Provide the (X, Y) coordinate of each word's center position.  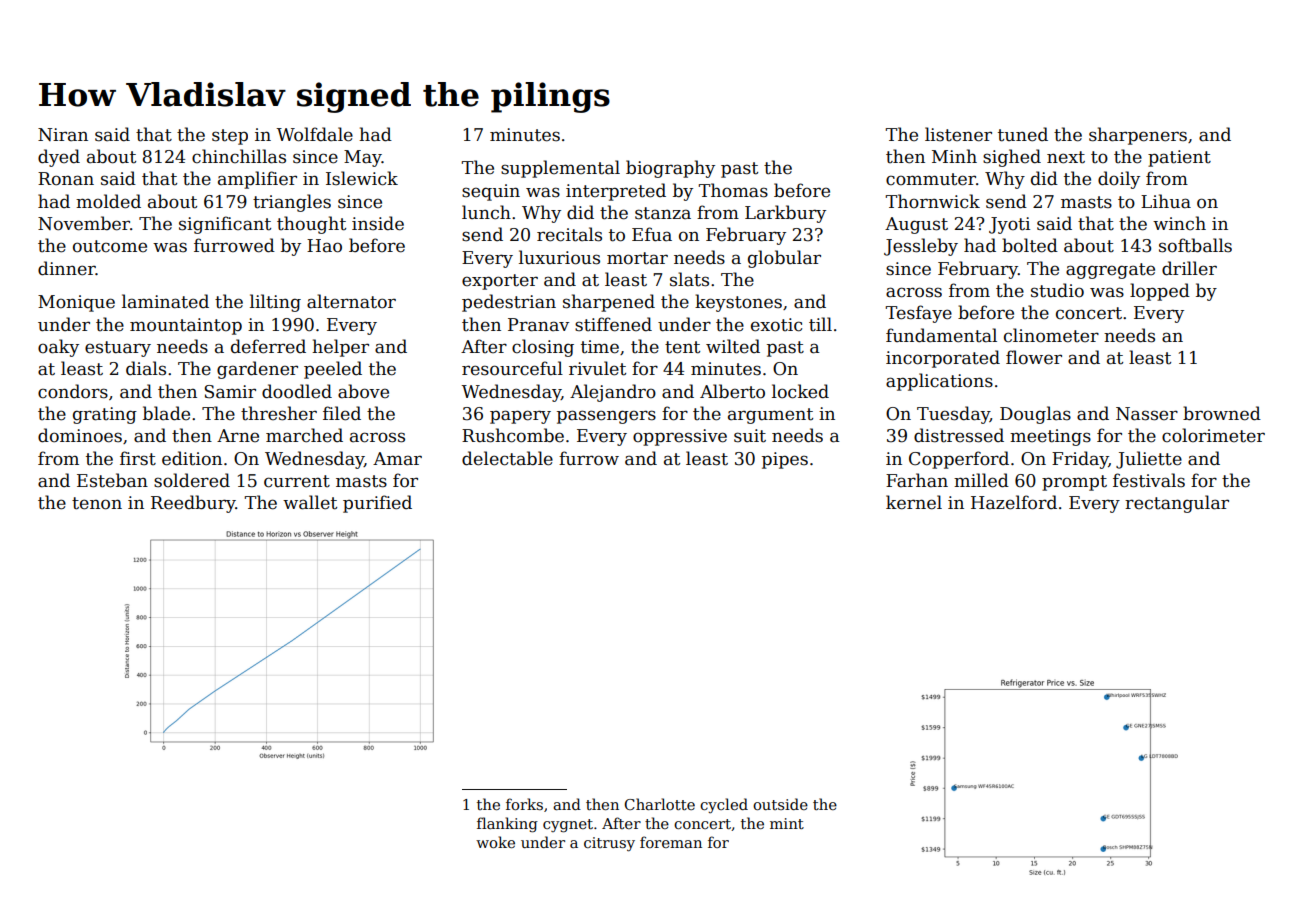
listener (958, 134)
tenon (97, 503)
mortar (637, 258)
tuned (1023, 134)
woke (495, 842)
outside (780, 804)
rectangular (1177, 504)
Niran (63, 135)
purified (377, 504)
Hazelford (1014, 502)
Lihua (1166, 201)
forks (524, 804)
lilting (275, 303)
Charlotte (659, 804)
